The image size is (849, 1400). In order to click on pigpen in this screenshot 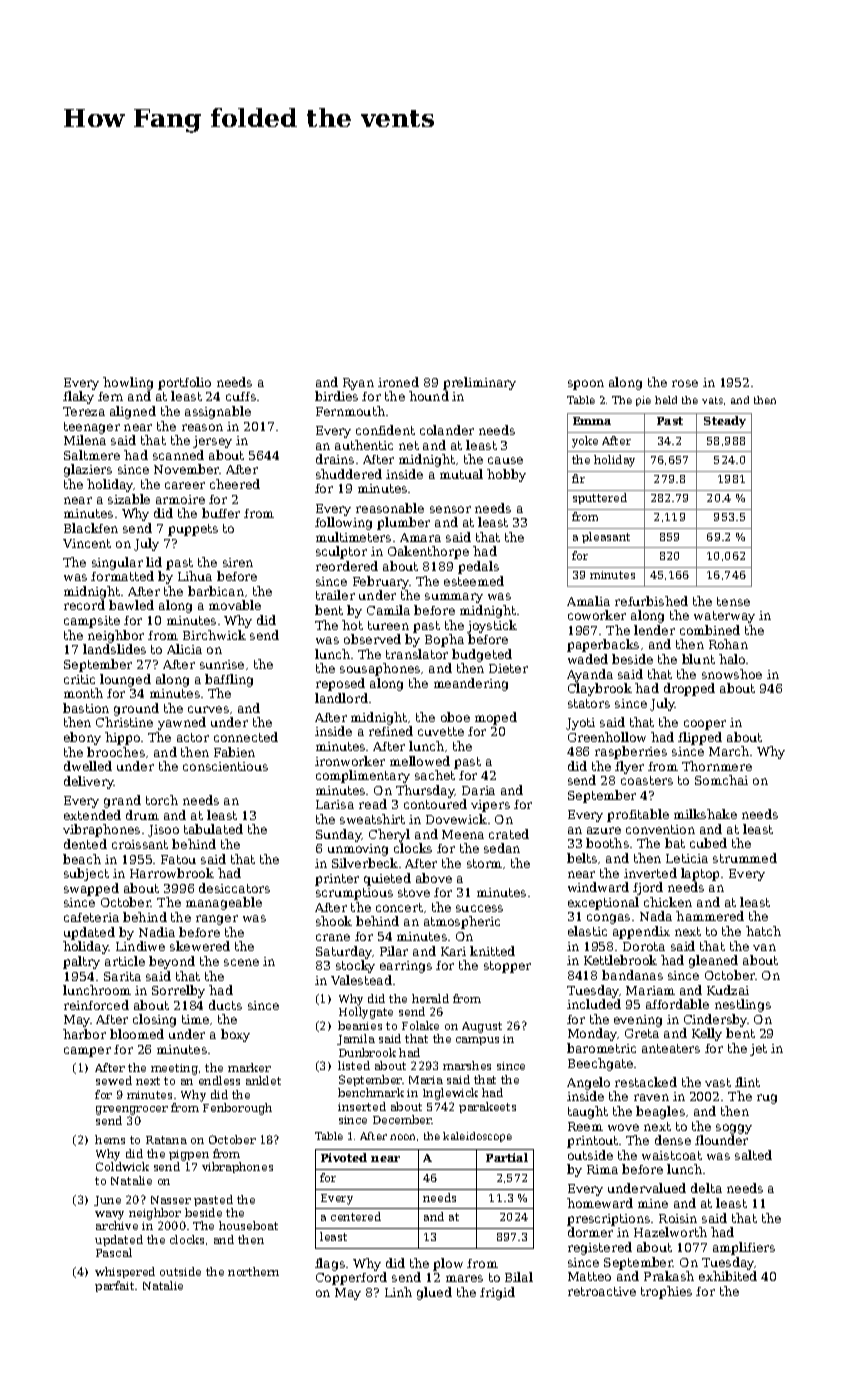, I will do `click(189, 1155)`.
